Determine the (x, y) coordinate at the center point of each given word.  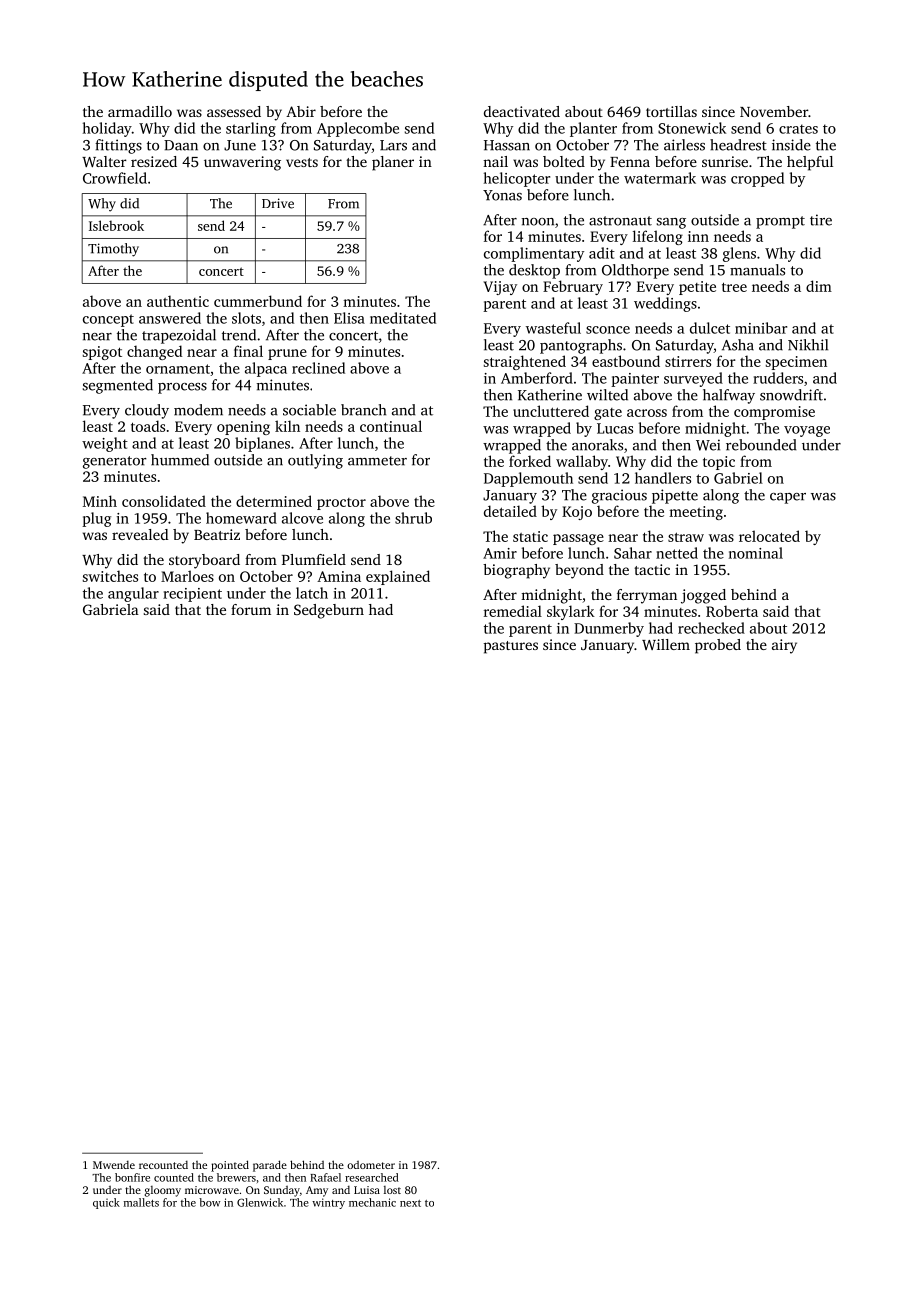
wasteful (553, 328)
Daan (181, 145)
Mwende (114, 1165)
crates (798, 129)
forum (251, 609)
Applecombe (358, 129)
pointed (230, 1166)
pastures (511, 647)
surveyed (693, 379)
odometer (371, 1165)
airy (784, 646)
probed (718, 646)
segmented (118, 386)
